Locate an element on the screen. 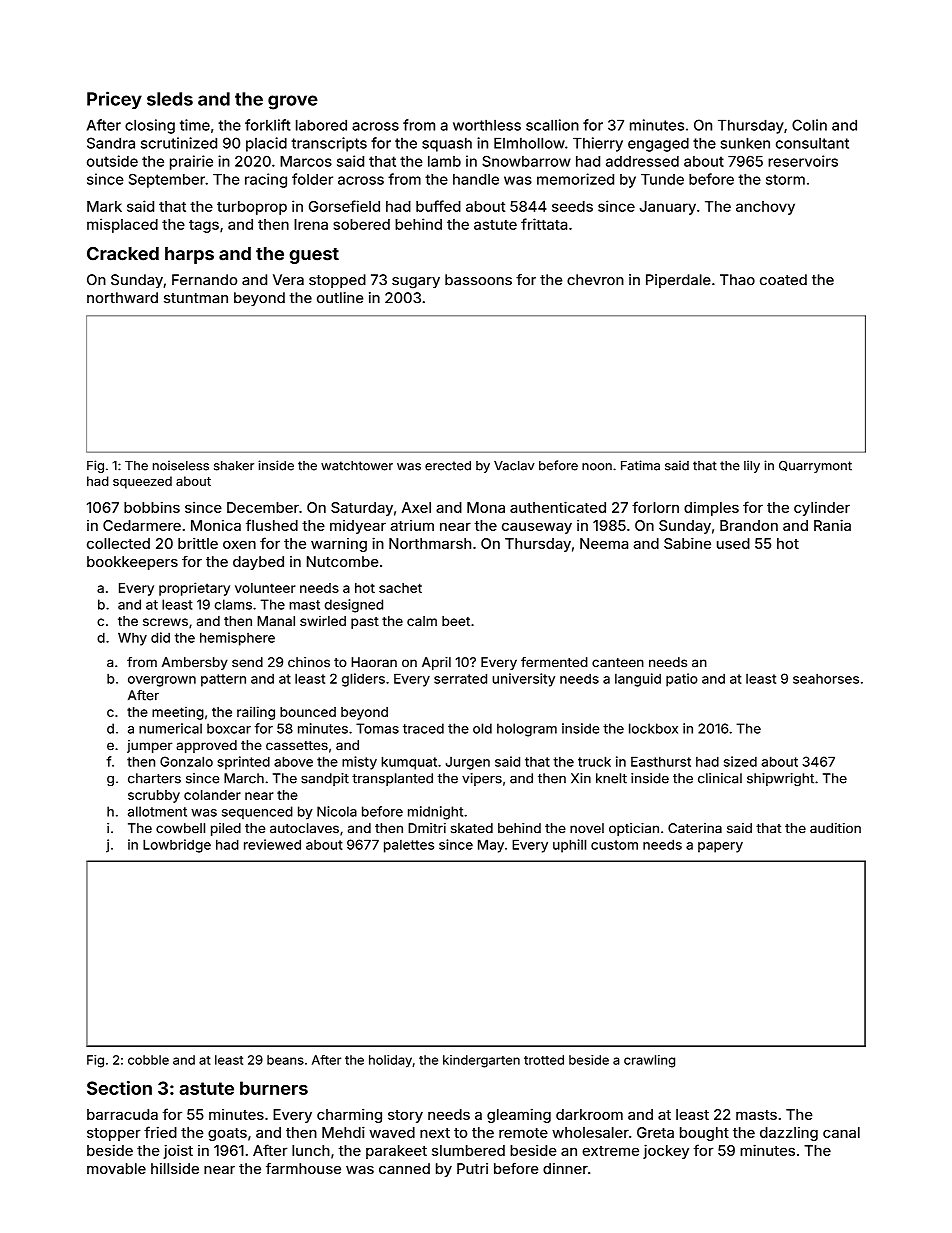 Image resolution: width=952 pixels, height=1233 pixels. sleds is located at coordinates (170, 99).
